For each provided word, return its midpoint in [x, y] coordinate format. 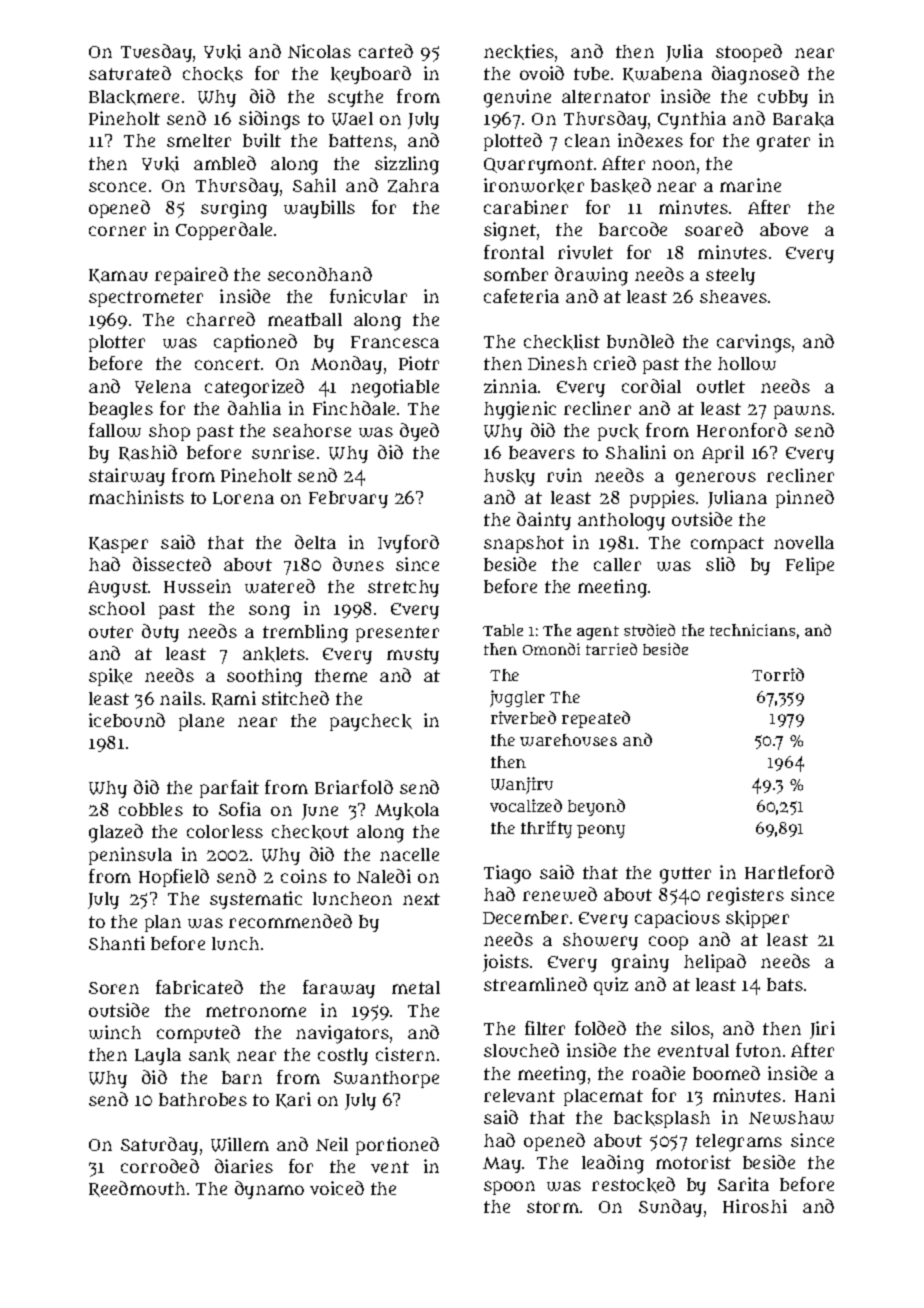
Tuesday [156, 53]
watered [280, 586]
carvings [754, 343]
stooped [749, 53]
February [348, 499]
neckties [519, 52]
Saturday [159, 1146]
